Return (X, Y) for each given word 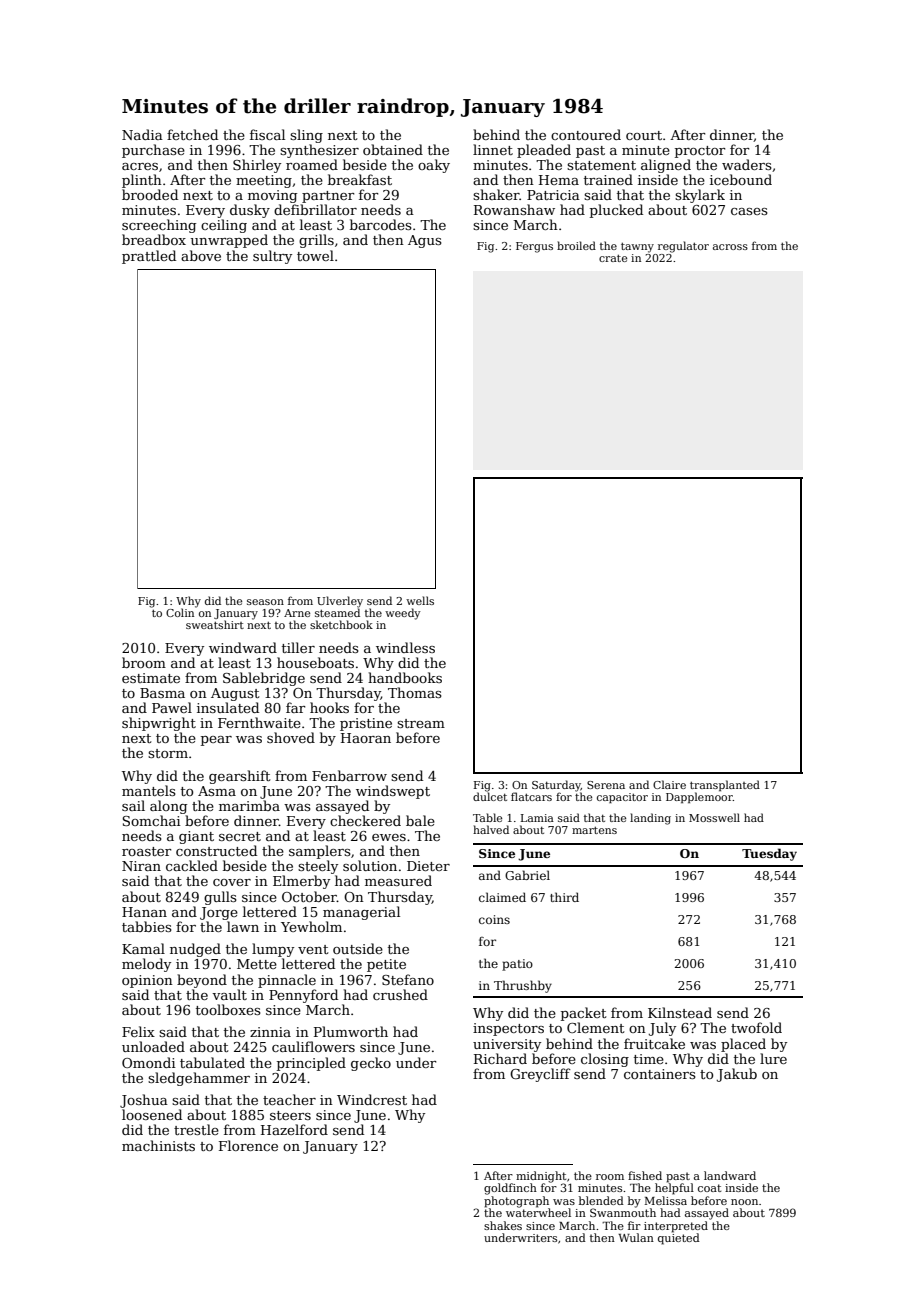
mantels (149, 790)
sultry (272, 257)
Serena (606, 785)
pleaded (544, 151)
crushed (400, 994)
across (730, 247)
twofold (756, 1027)
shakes (503, 1225)
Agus (425, 241)
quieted (679, 1239)
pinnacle (287, 981)
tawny (637, 248)
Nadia (142, 134)
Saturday (556, 786)
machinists (158, 1145)
